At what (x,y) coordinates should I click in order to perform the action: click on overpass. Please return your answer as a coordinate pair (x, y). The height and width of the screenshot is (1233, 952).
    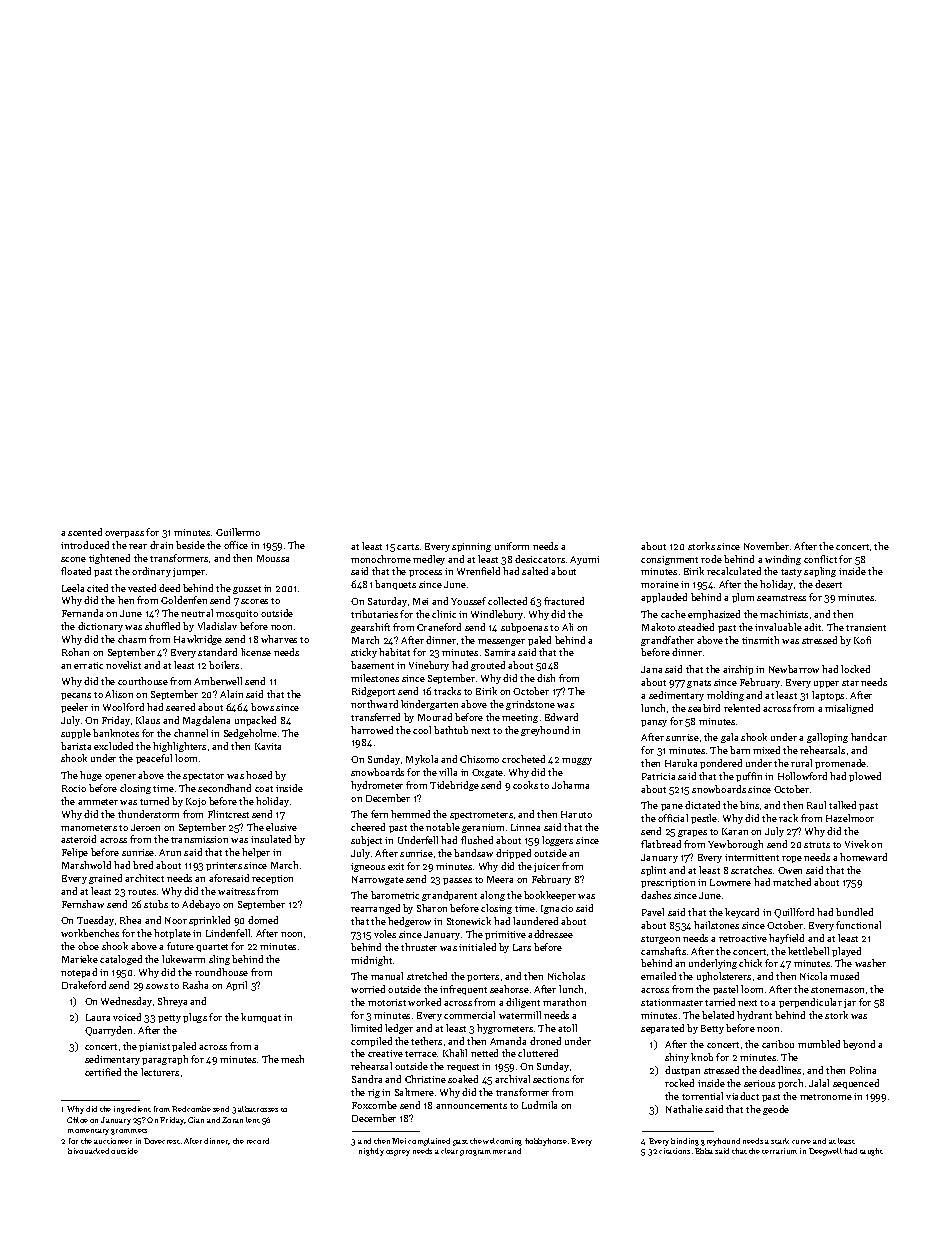
    Looking at the image, I should click on (124, 534).
